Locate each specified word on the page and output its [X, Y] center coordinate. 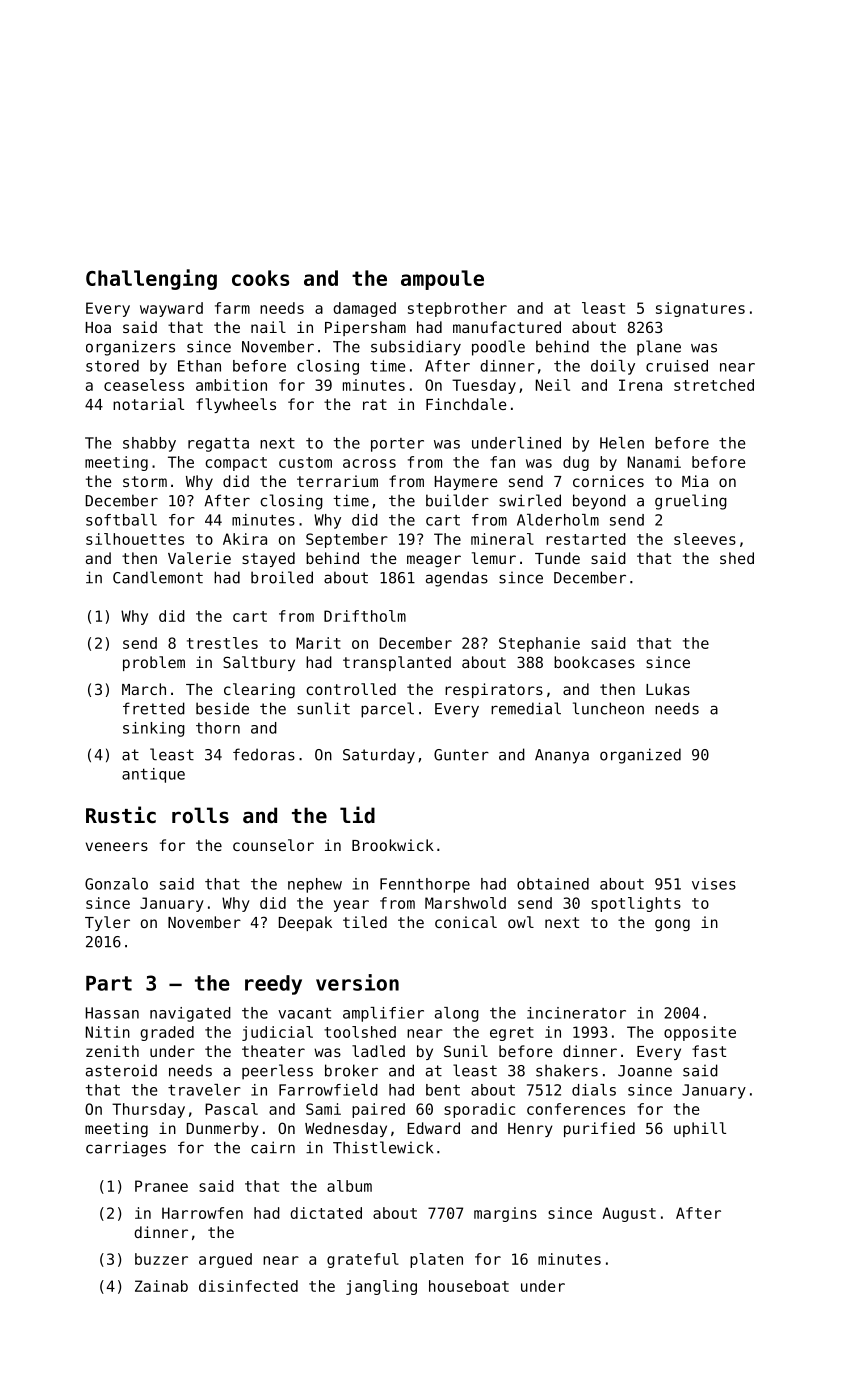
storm [145, 481]
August [629, 1214]
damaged [364, 309]
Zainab [161, 1286]
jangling [381, 1287]
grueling [691, 502]
